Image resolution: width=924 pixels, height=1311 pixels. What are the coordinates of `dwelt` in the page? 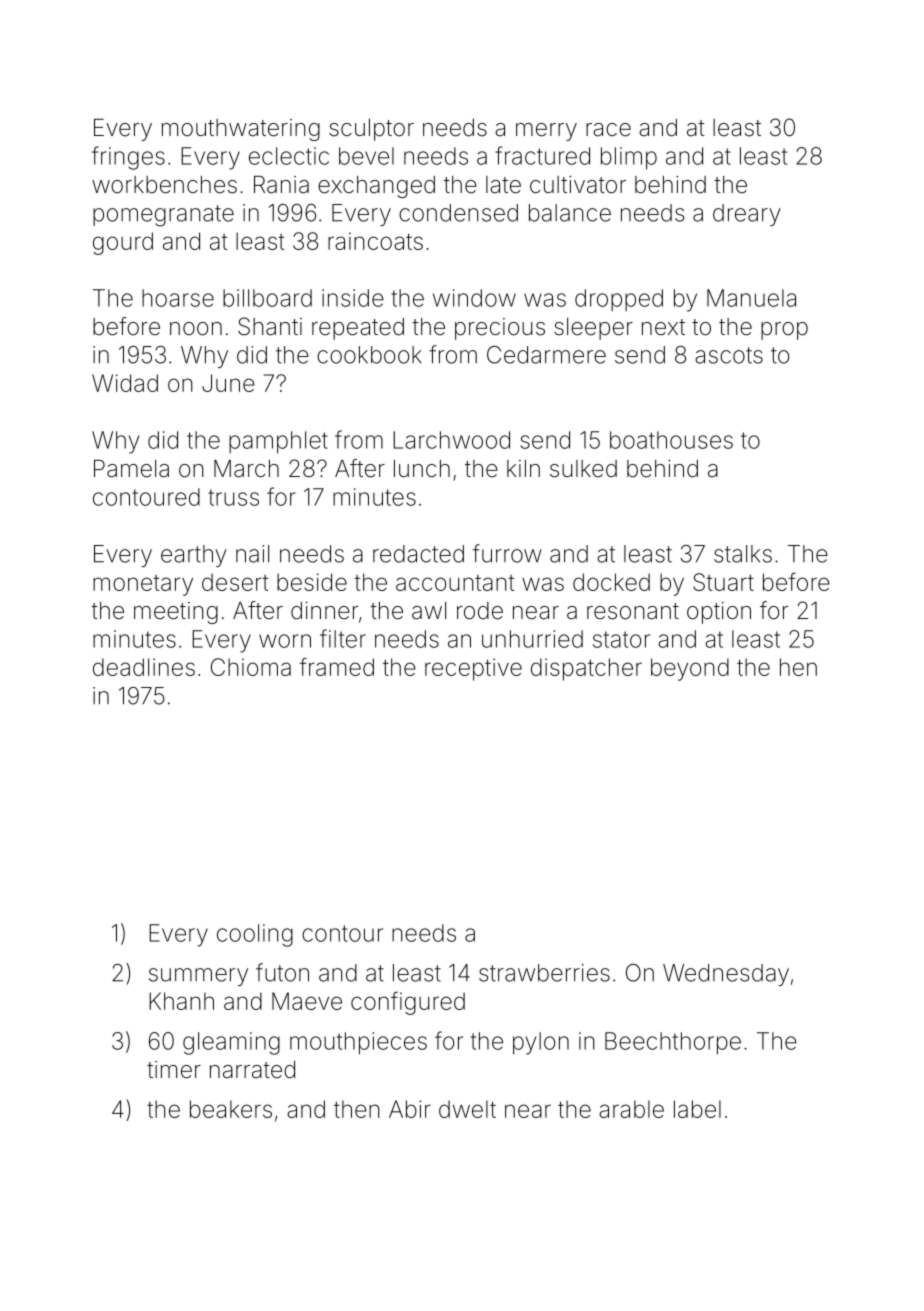 It's located at (467, 1109).
